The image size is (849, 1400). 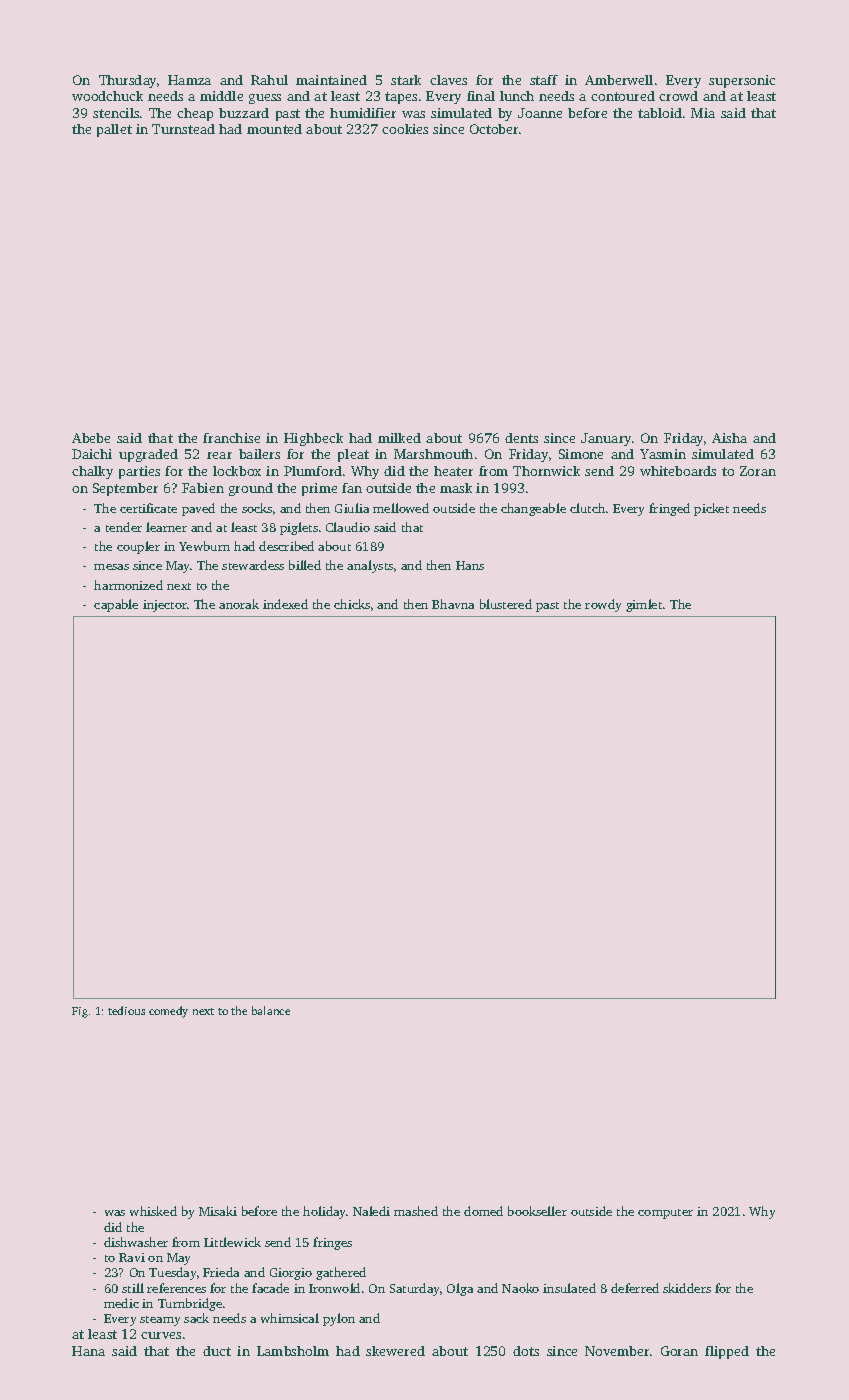 I want to click on contoured, so click(x=623, y=96).
